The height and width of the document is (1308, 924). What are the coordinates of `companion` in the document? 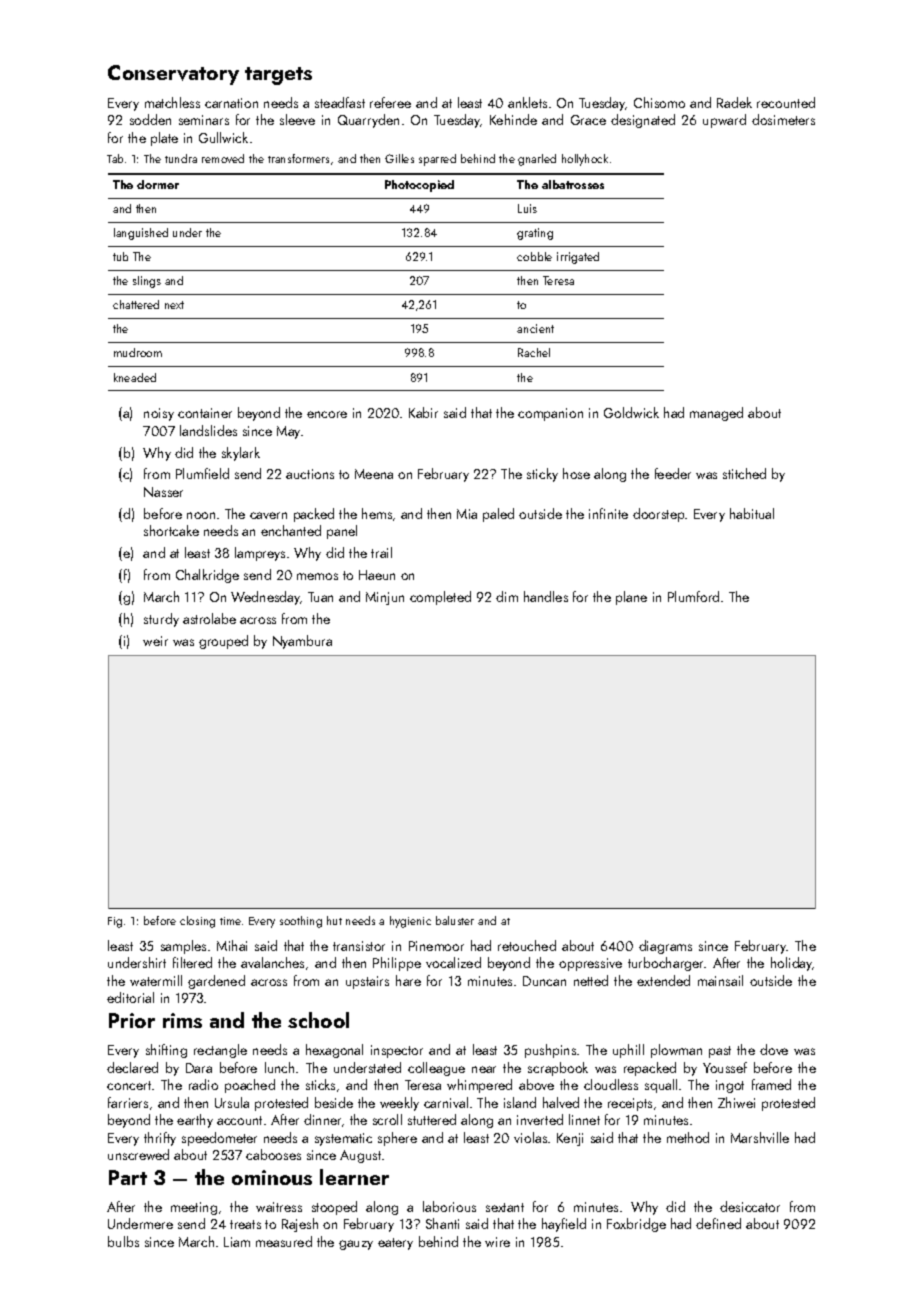 It's located at (550, 414).
